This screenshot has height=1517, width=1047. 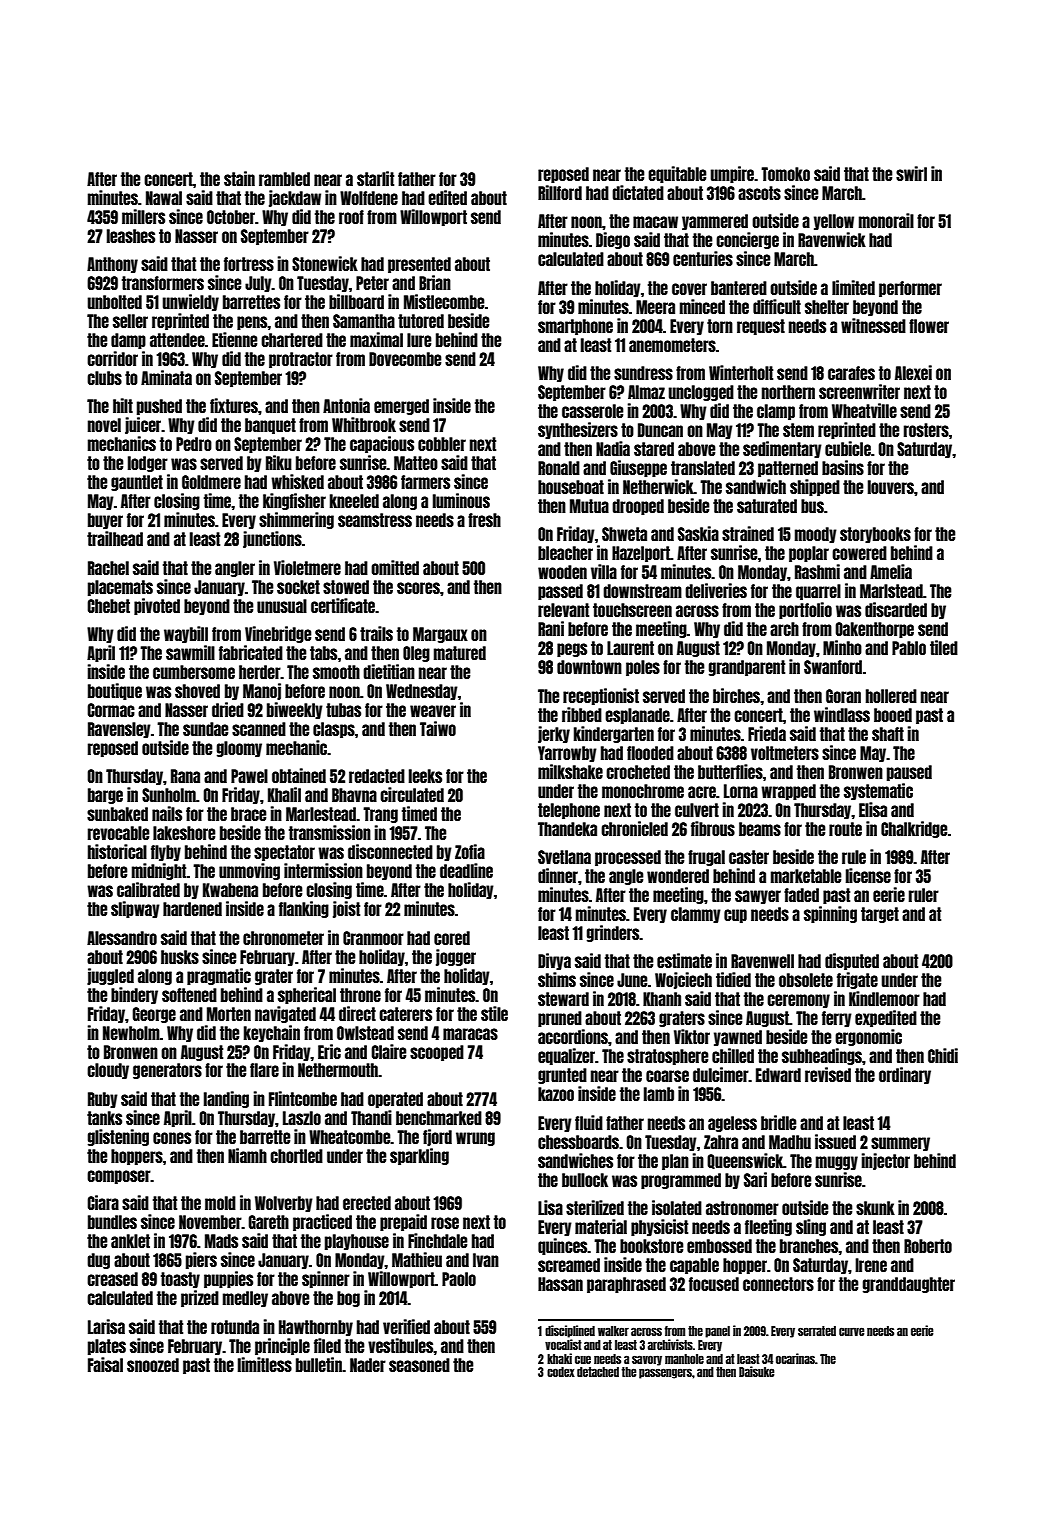 What do you see at coordinates (419, 1365) in the screenshot?
I see `seasoned` at bounding box center [419, 1365].
